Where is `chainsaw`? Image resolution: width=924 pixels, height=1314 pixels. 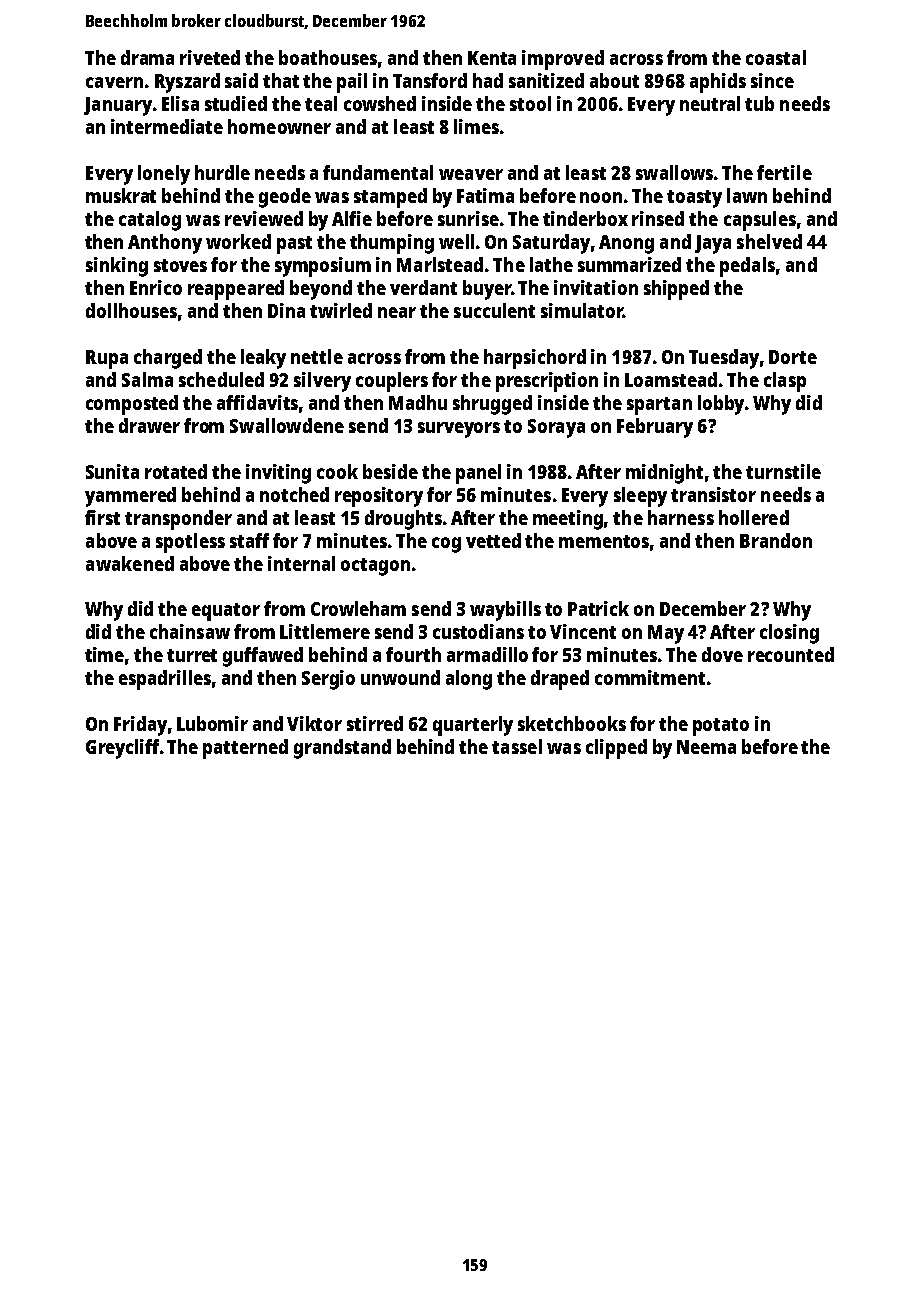
chainsaw is located at coordinates (190, 631).
